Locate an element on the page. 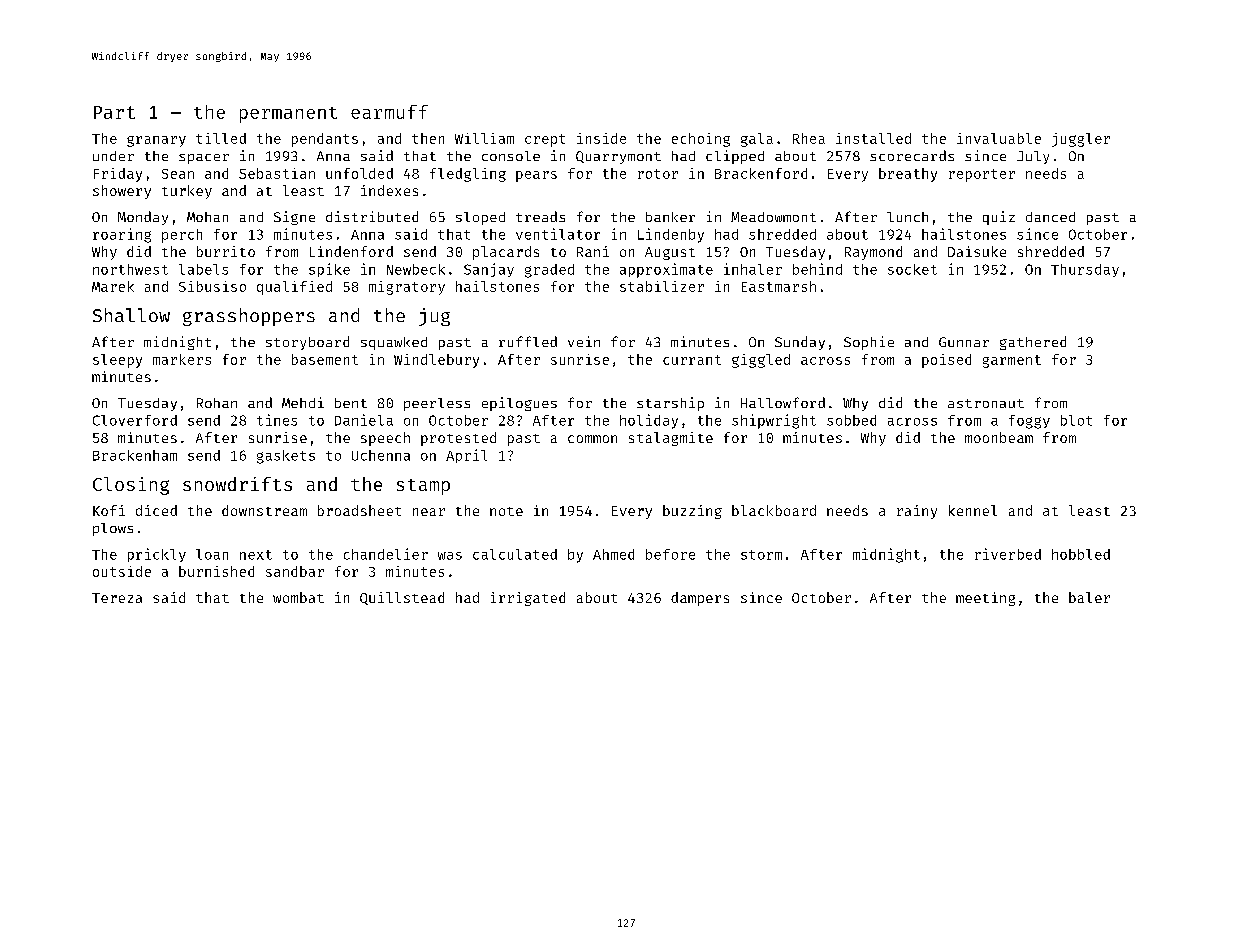  northwest is located at coordinates (130, 269).
